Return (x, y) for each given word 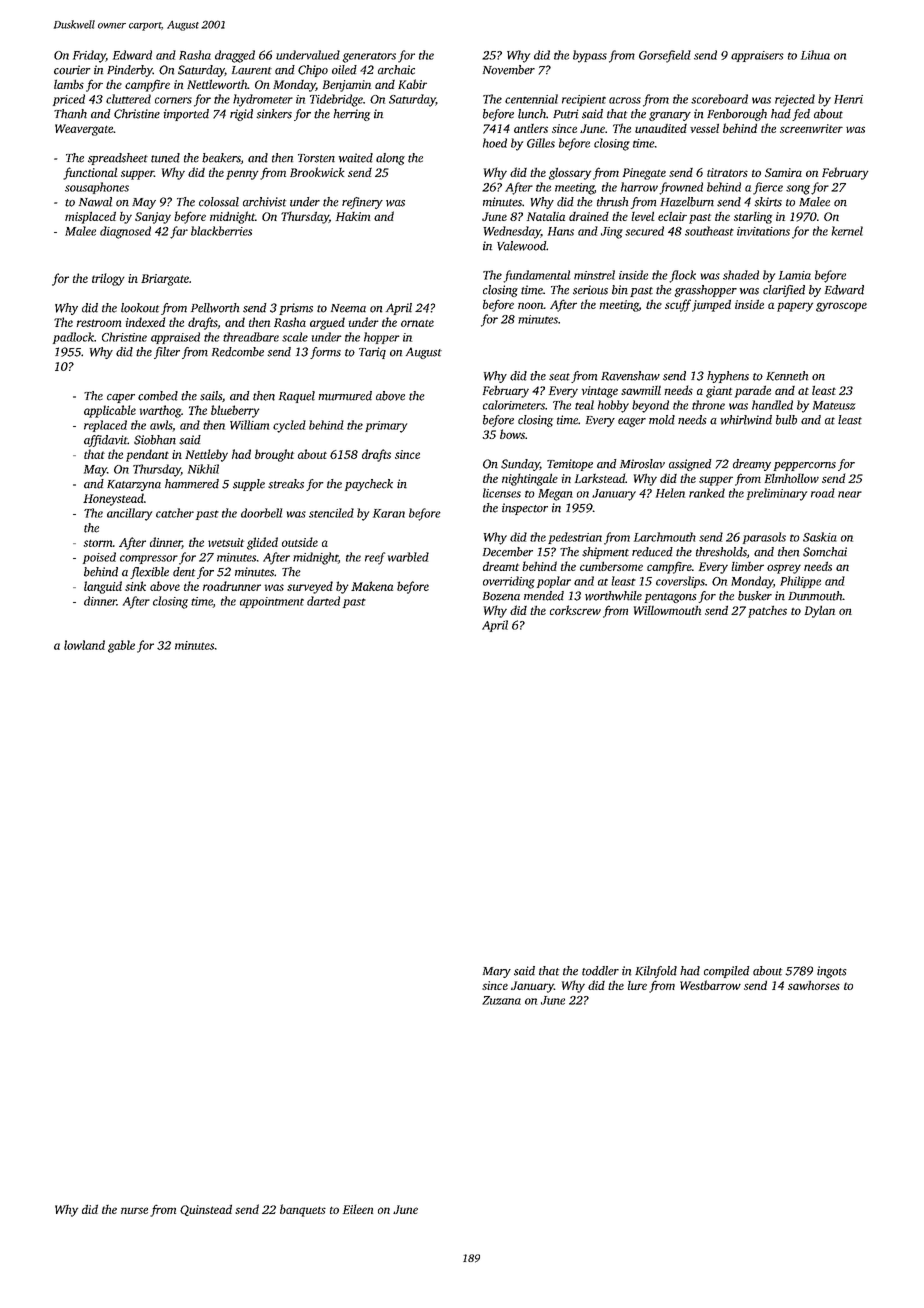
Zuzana (501, 1000)
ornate (417, 323)
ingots (832, 972)
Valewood (521, 246)
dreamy (752, 465)
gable (121, 646)
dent (184, 572)
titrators (727, 172)
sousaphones (97, 188)
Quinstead (206, 1210)
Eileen (358, 1209)
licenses (502, 493)
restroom (98, 323)
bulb (786, 420)
